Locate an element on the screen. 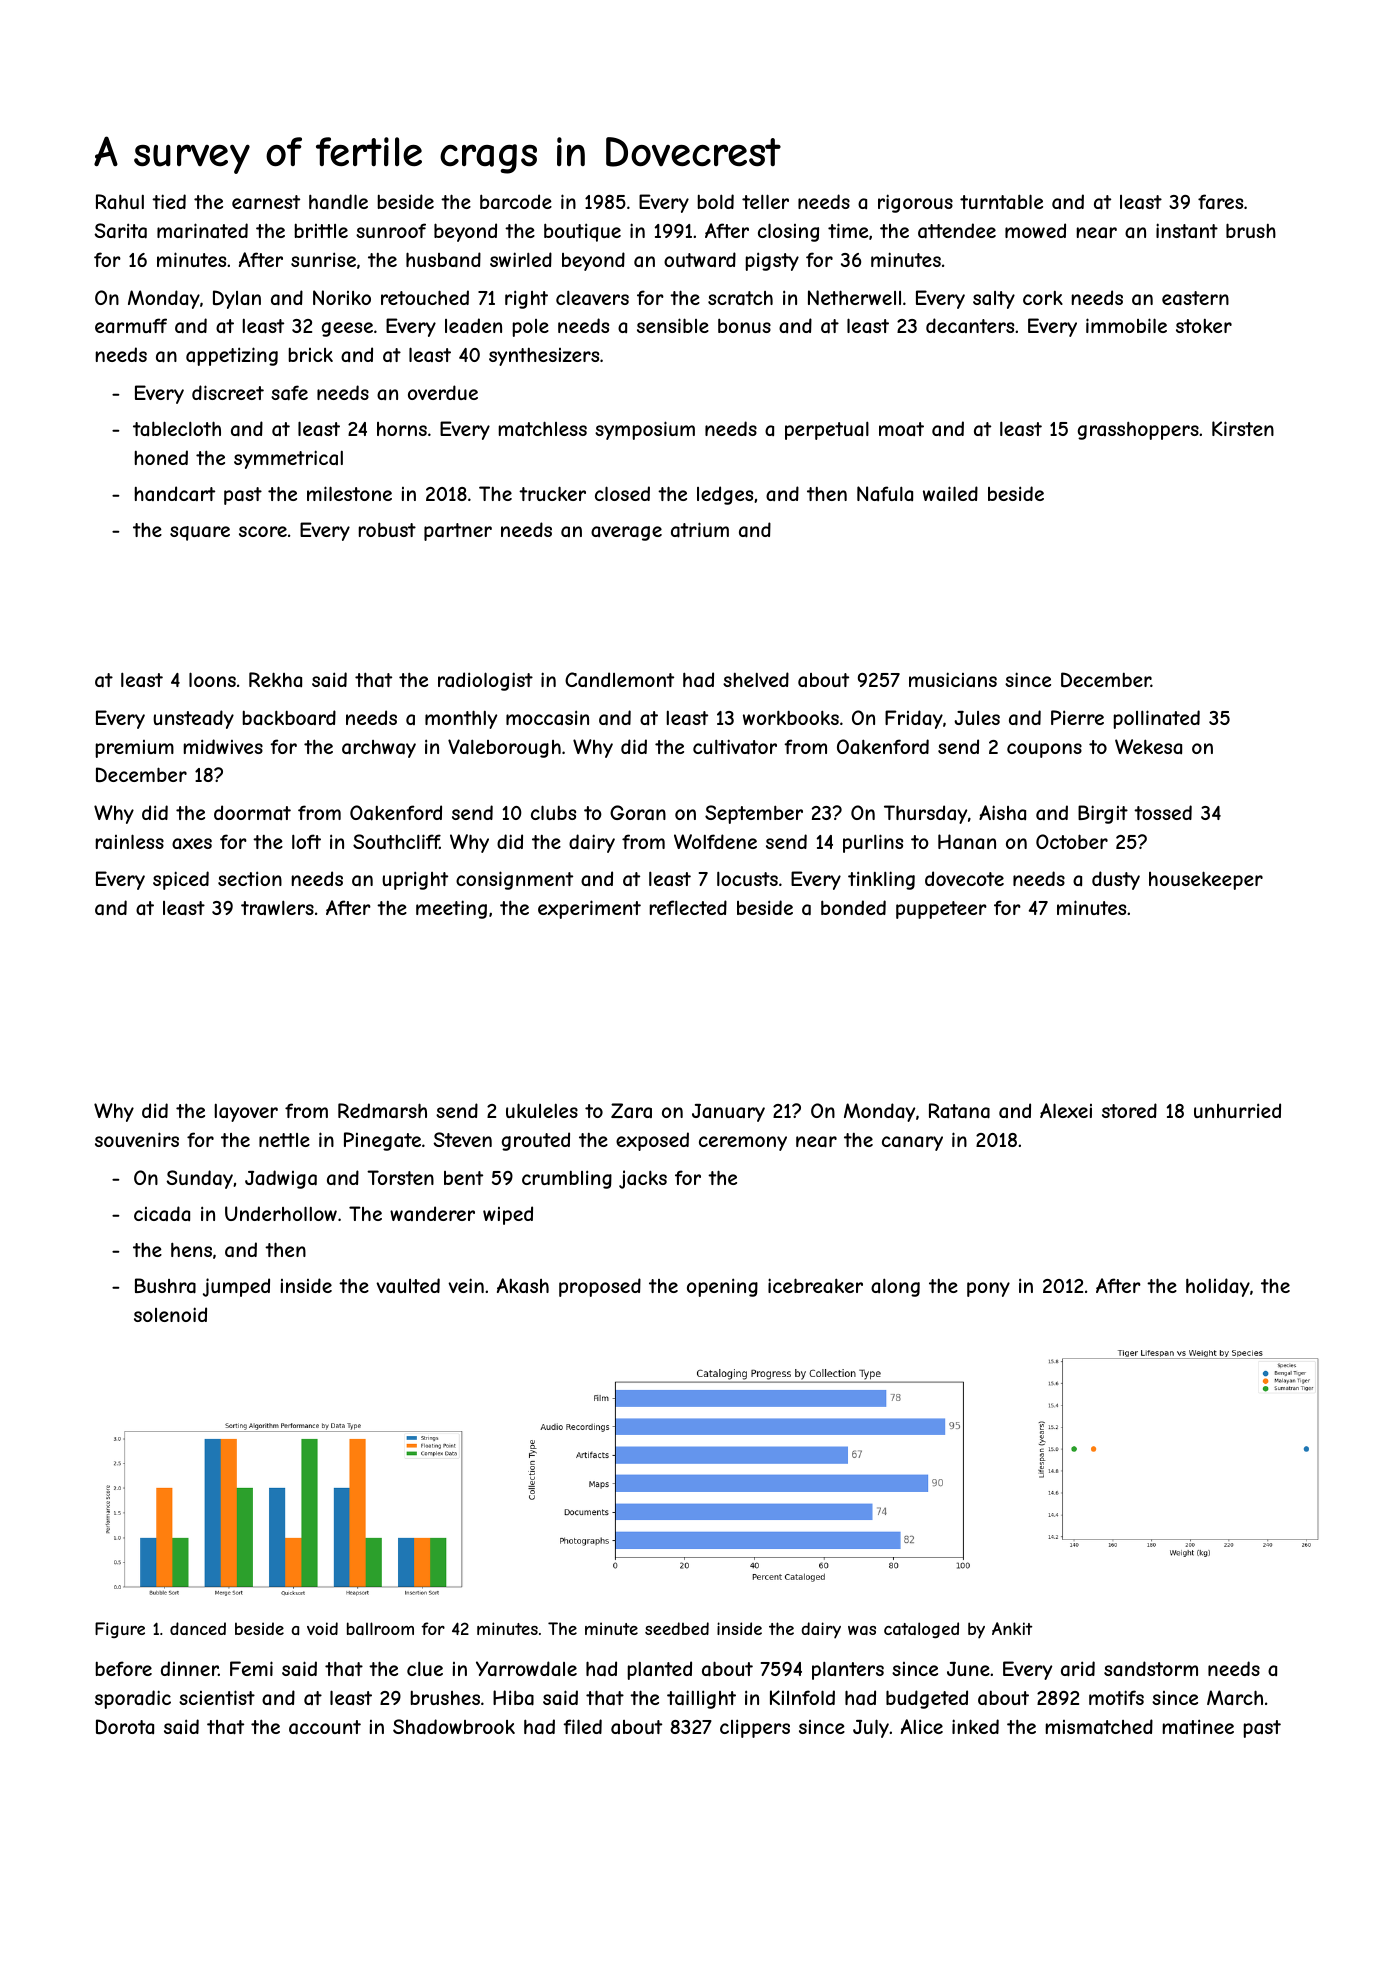  pony is located at coordinates (988, 1289).
